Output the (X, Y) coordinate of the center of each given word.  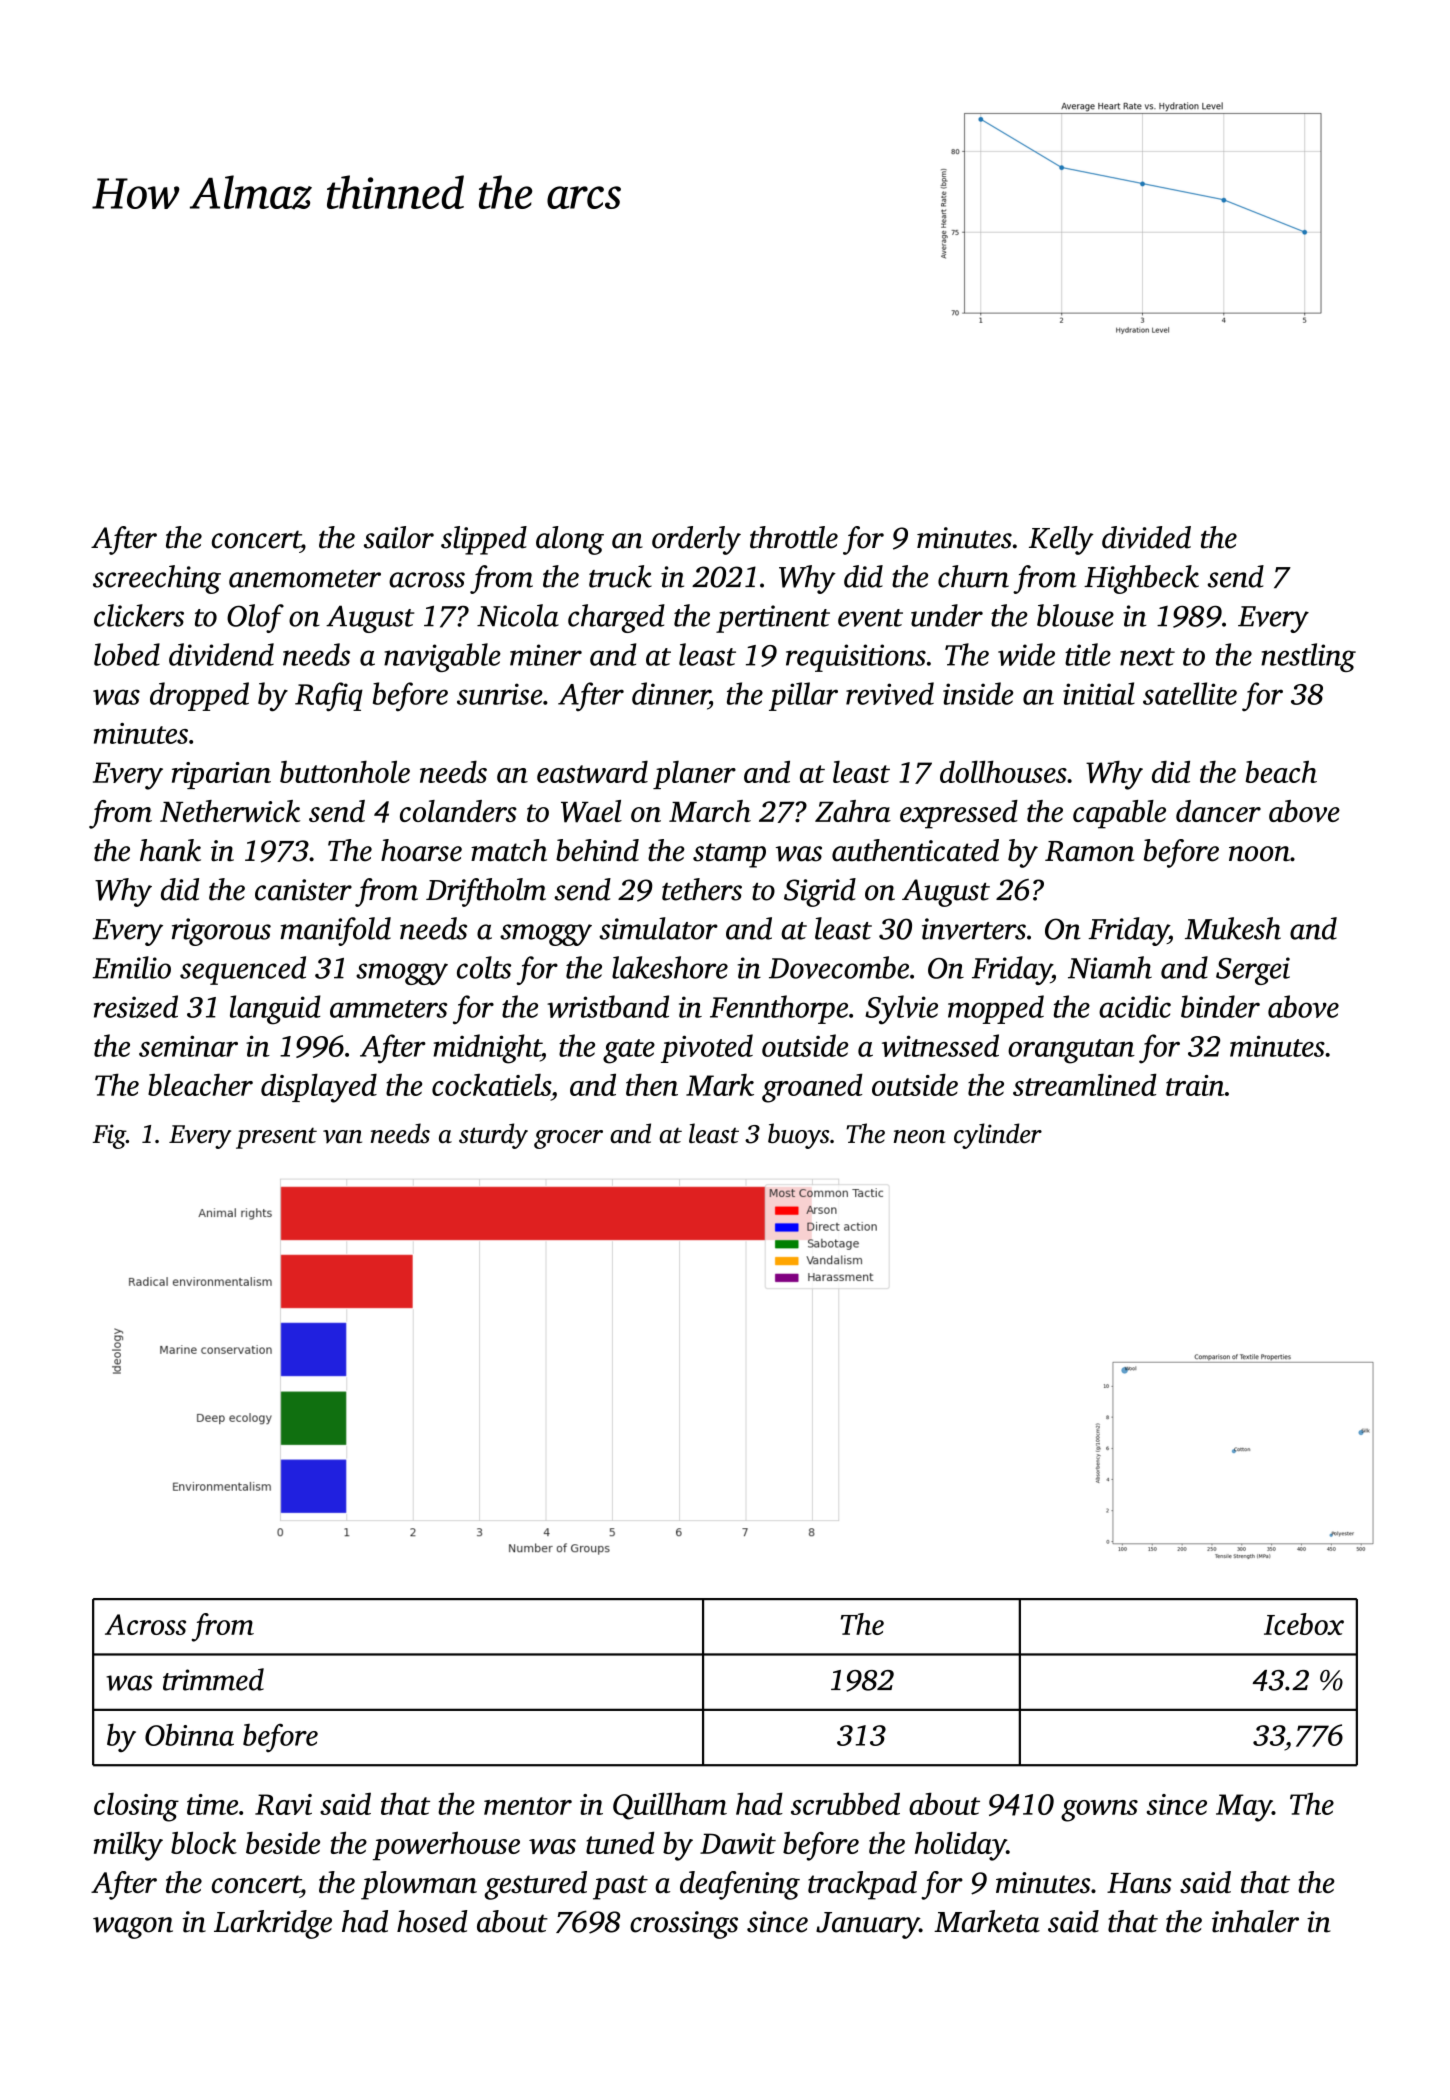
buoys (799, 1136)
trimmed (213, 1679)
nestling (1308, 657)
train (1195, 1085)
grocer (568, 1139)
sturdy (493, 1136)
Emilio (132, 967)
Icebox (1304, 1624)
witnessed (940, 1045)
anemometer (305, 579)
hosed (432, 1921)
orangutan (1071, 1051)
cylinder (998, 1136)
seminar (188, 1046)
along (570, 540)
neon (919, 1136)
